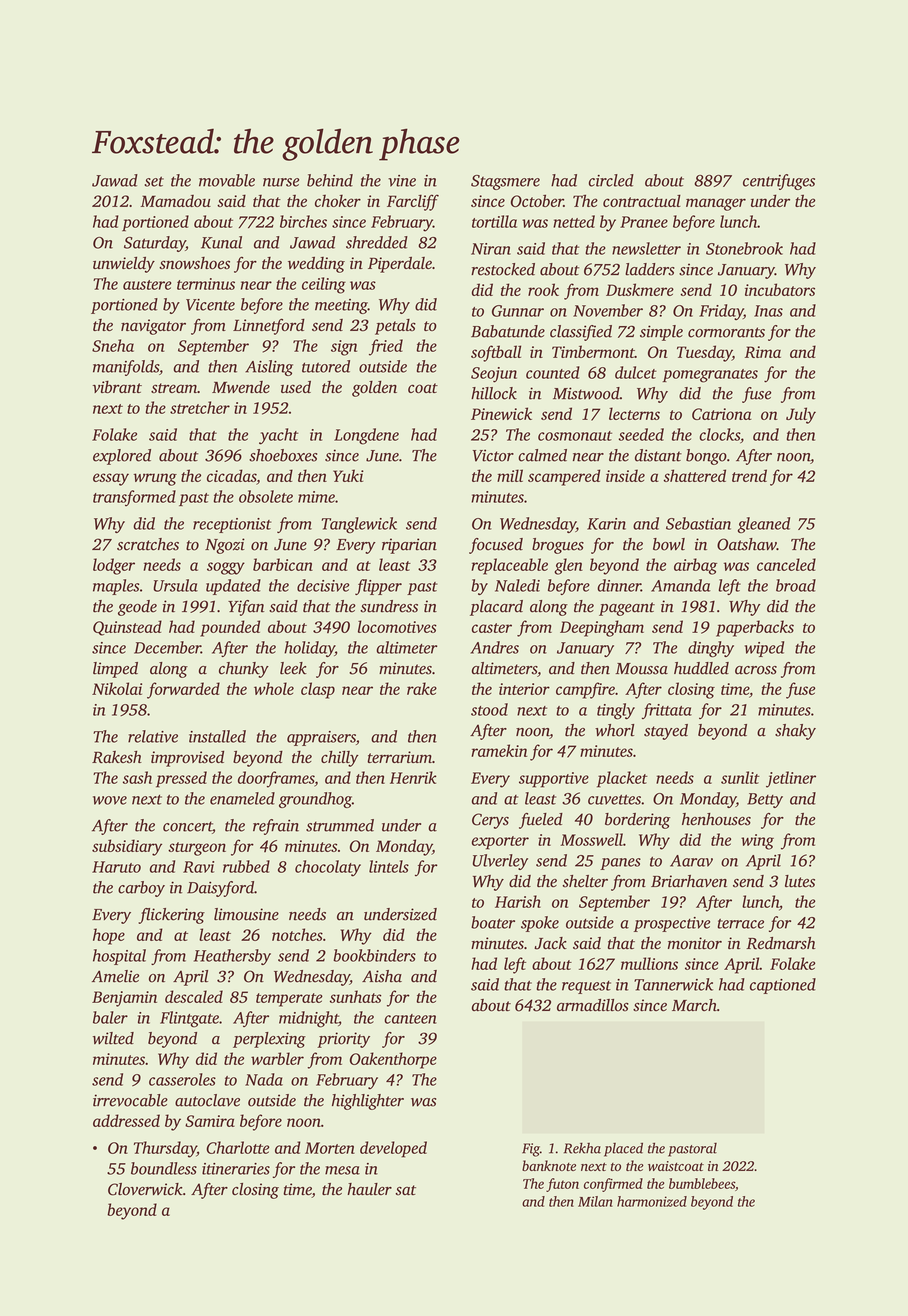 Image resolution: width=908 pixels, height=1316 pixels. I want to click on nurse, so click(281, 182).
